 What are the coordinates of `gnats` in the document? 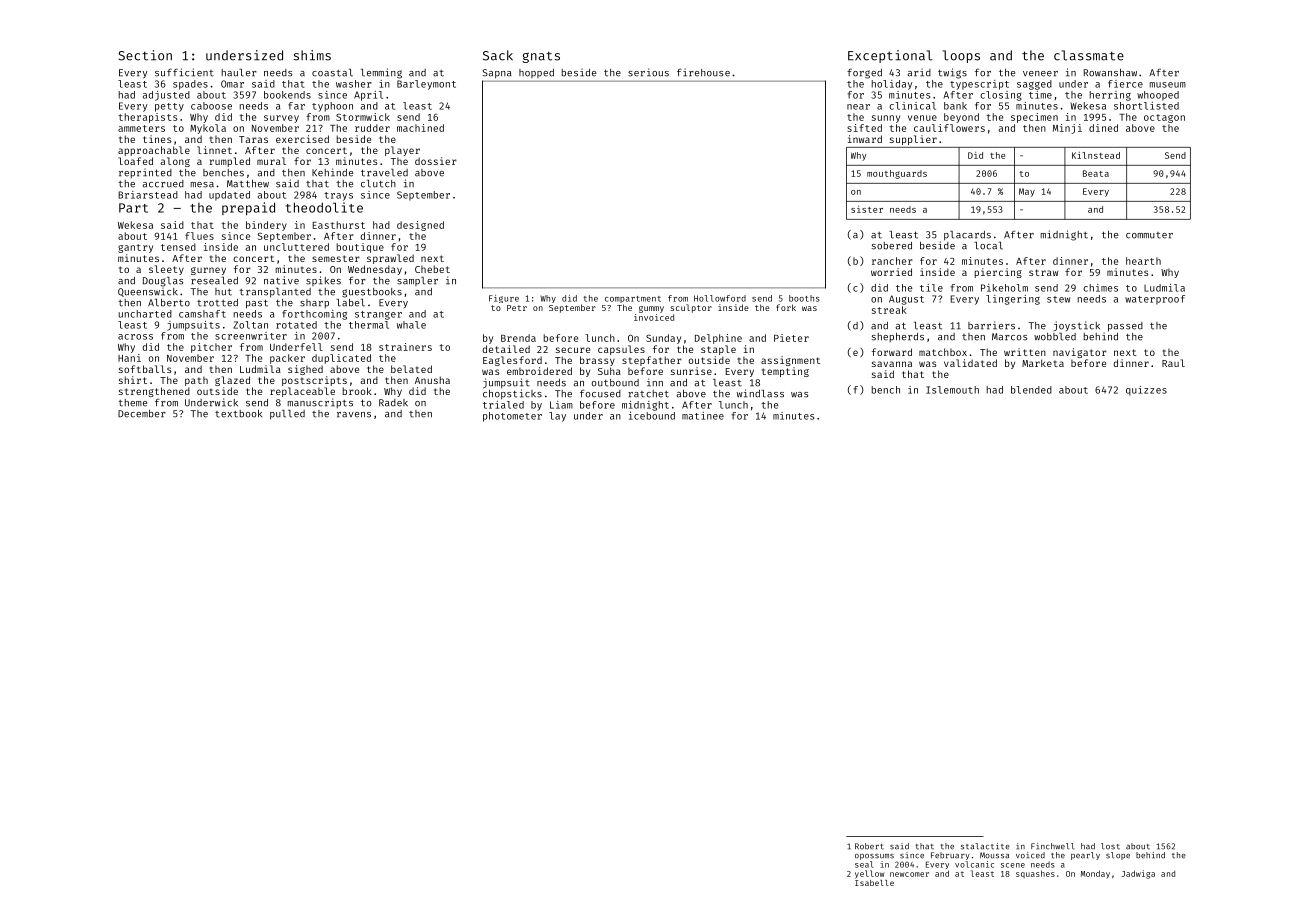 It's located at (541, 57).
